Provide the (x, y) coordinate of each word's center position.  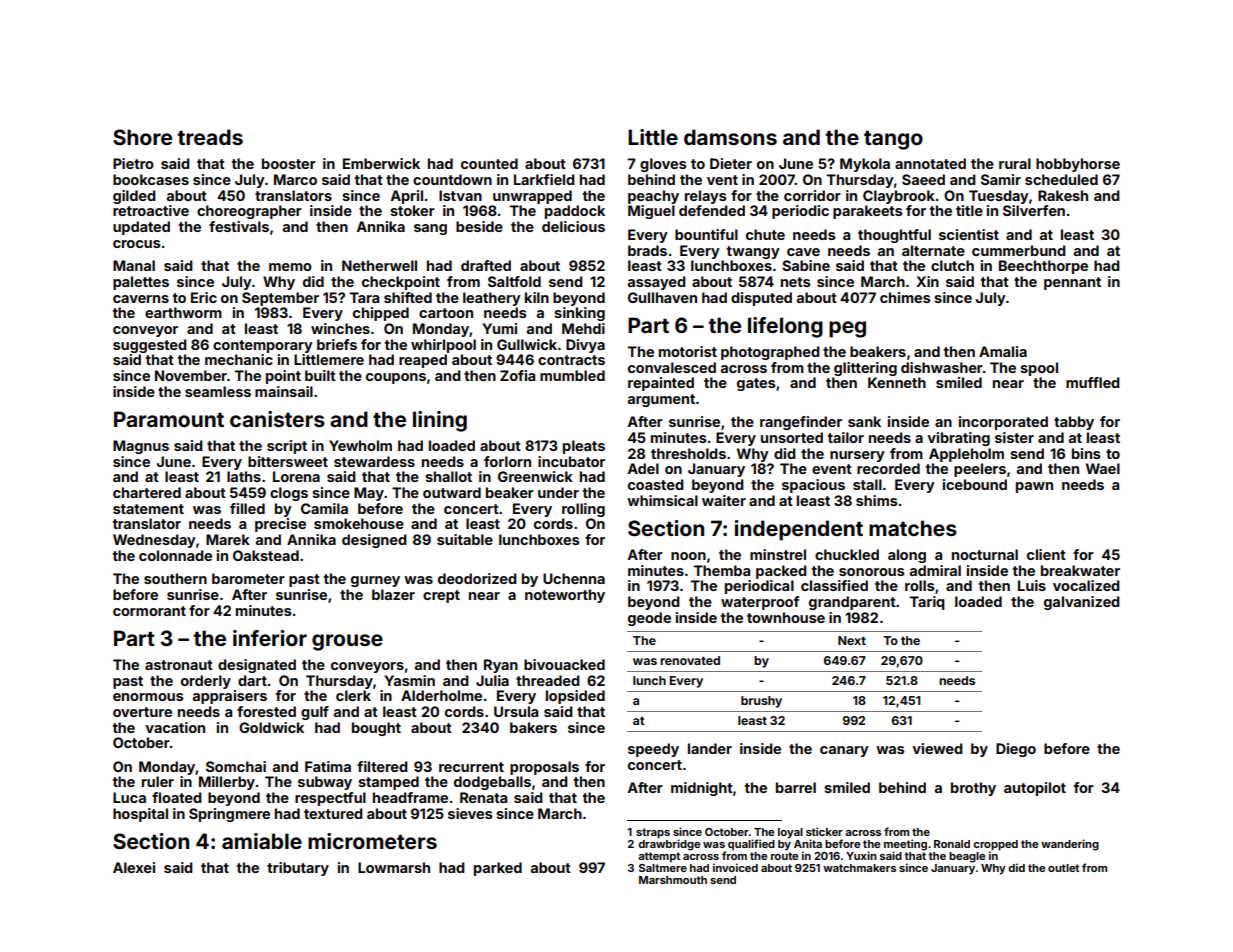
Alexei (134, 867)
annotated (930, 163)
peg (847, 329)
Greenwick (535, 476)
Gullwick (527, 344)
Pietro (133, 163)
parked (498, 869)
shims (877, 500)
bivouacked (564, 664)
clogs (289, 494)
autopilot (1035, 789)
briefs (337, 344)
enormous (148, 697)
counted (489, 163)
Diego (1016, 750)
